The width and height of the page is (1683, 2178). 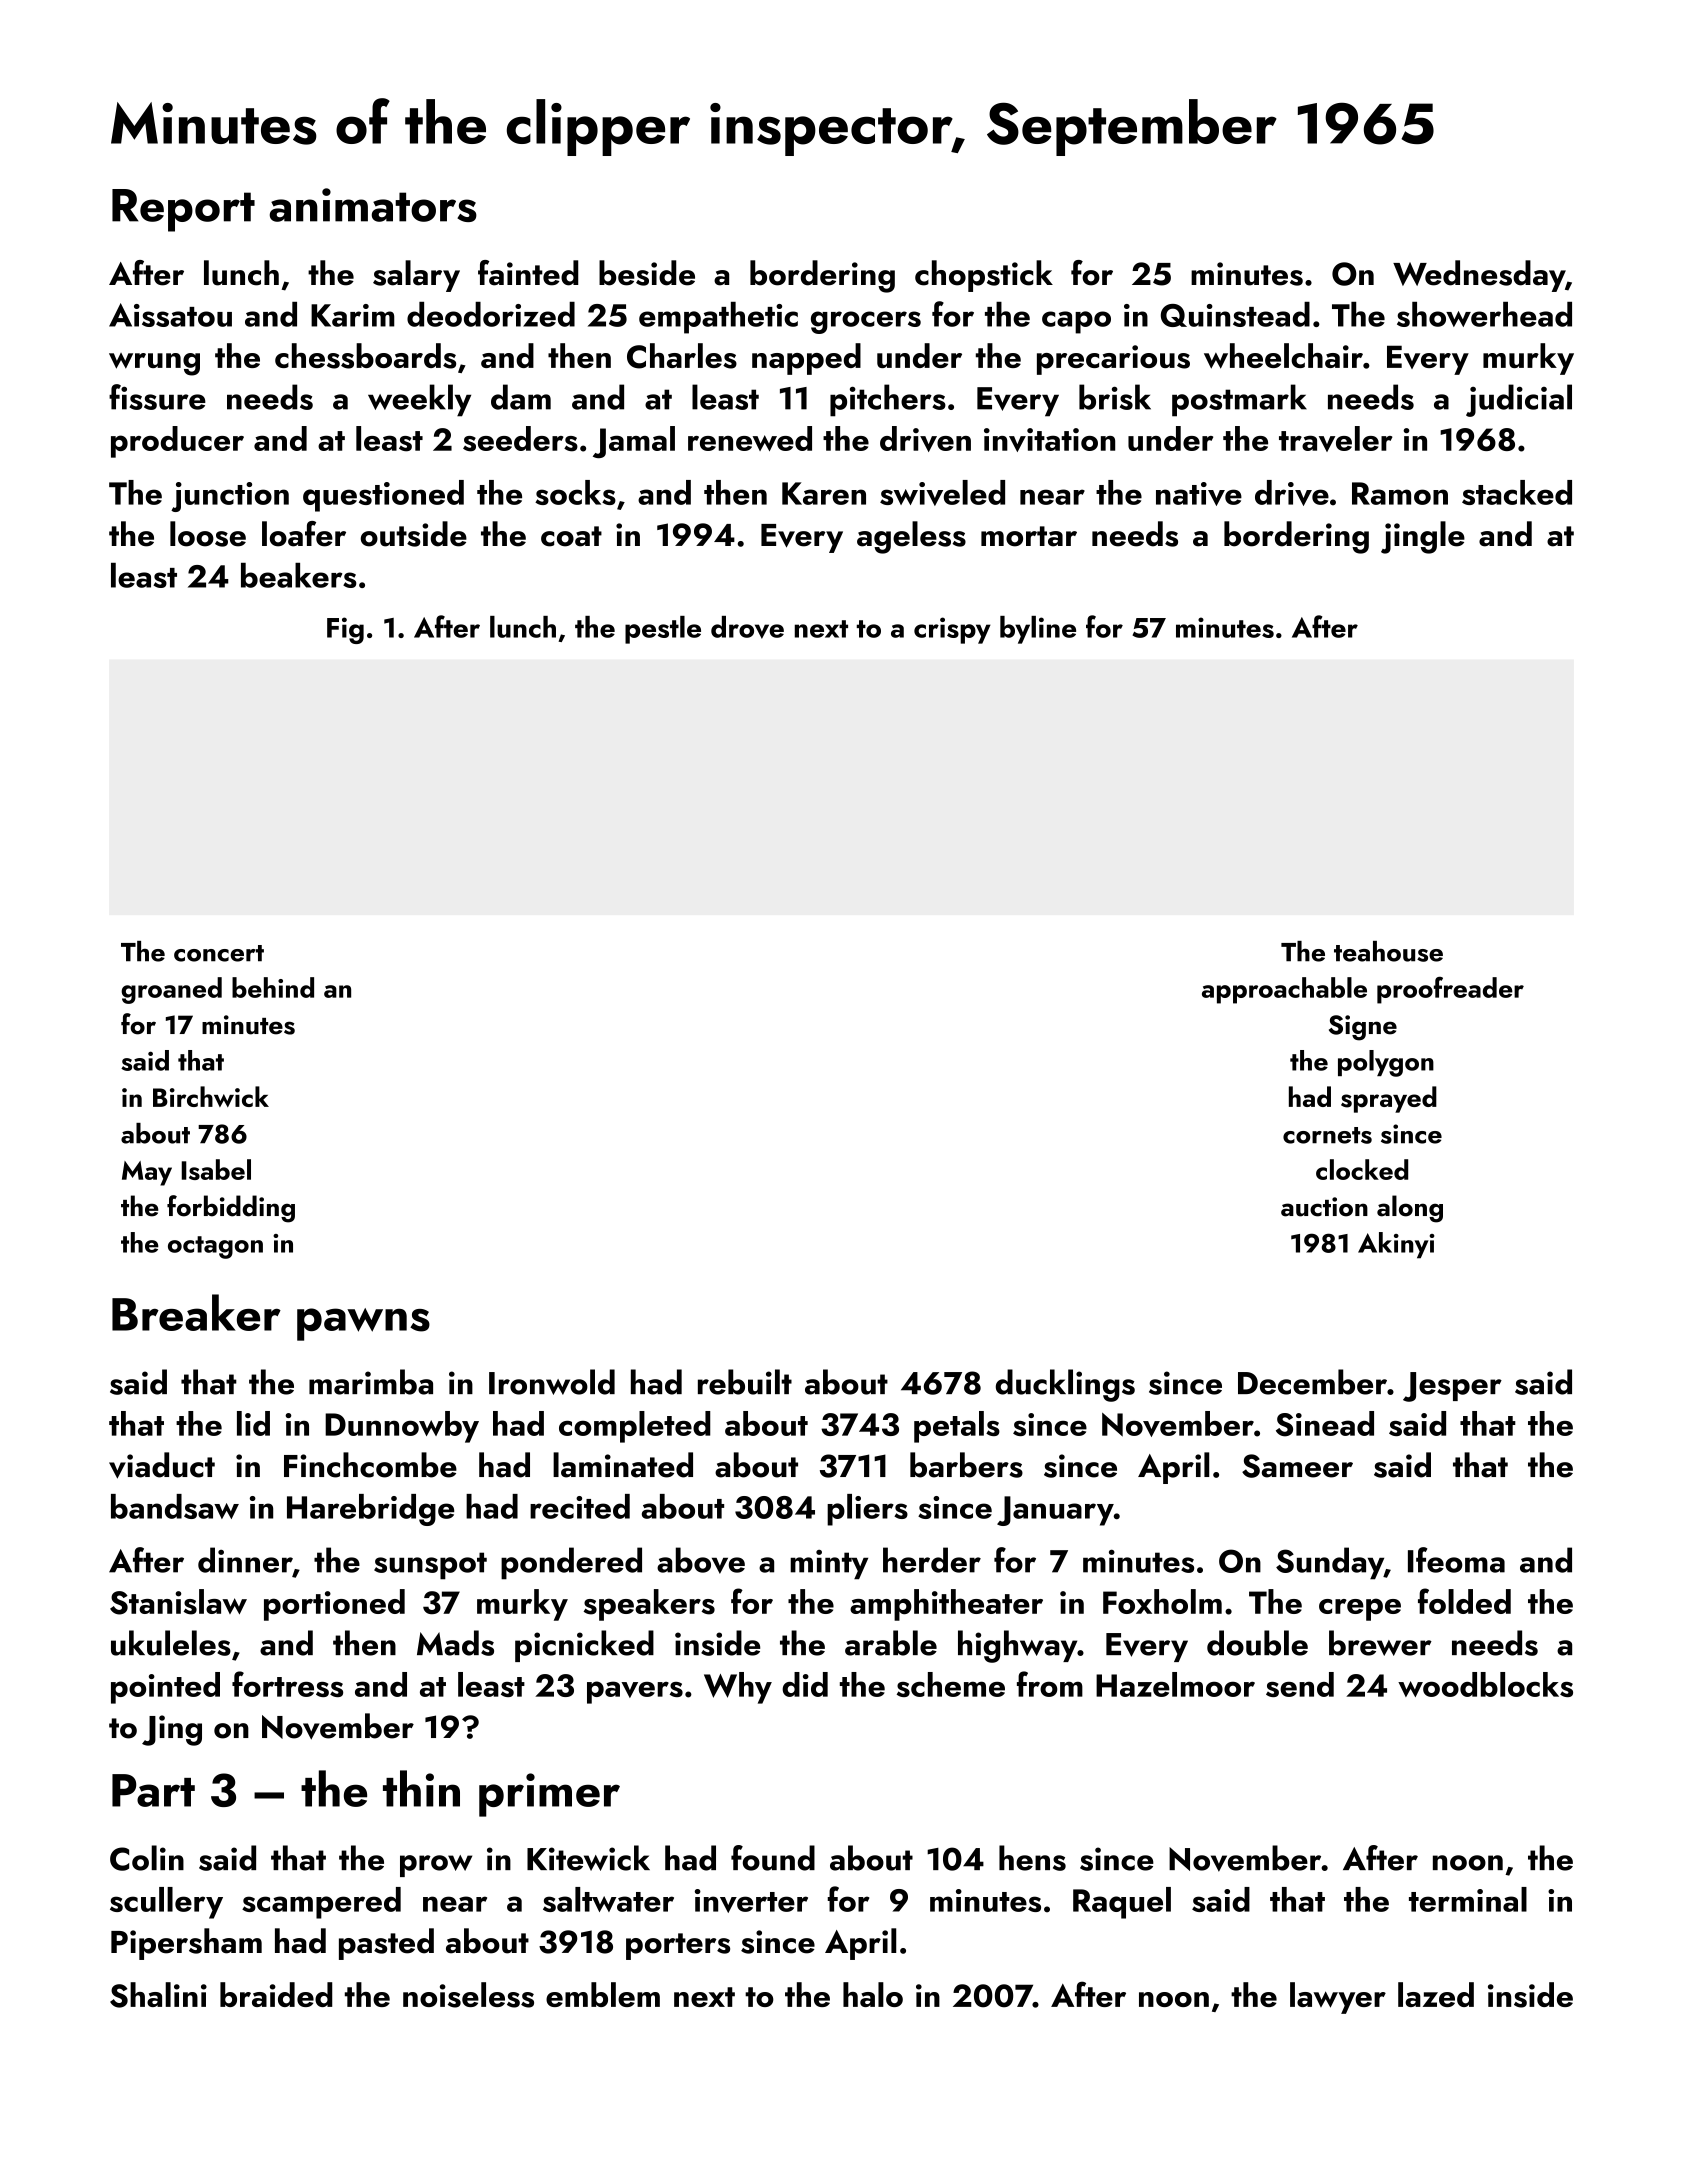 What do you see at coordinates (745, 1382) in the page?
I see `rebuilt` at bounding box center [745, 1382].
